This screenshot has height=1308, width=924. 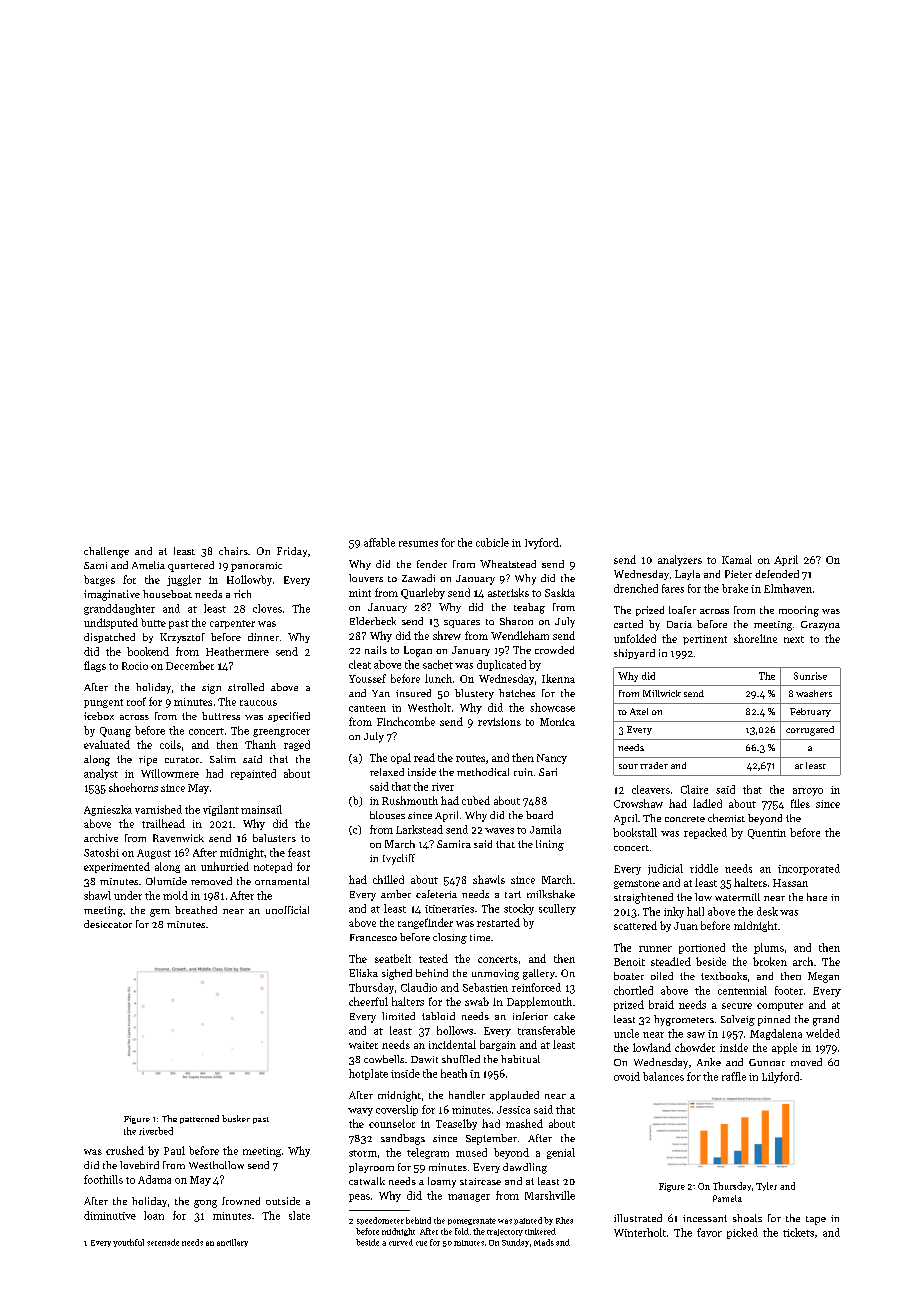 I want to click on reinforced, so click(x=536, y=987).
